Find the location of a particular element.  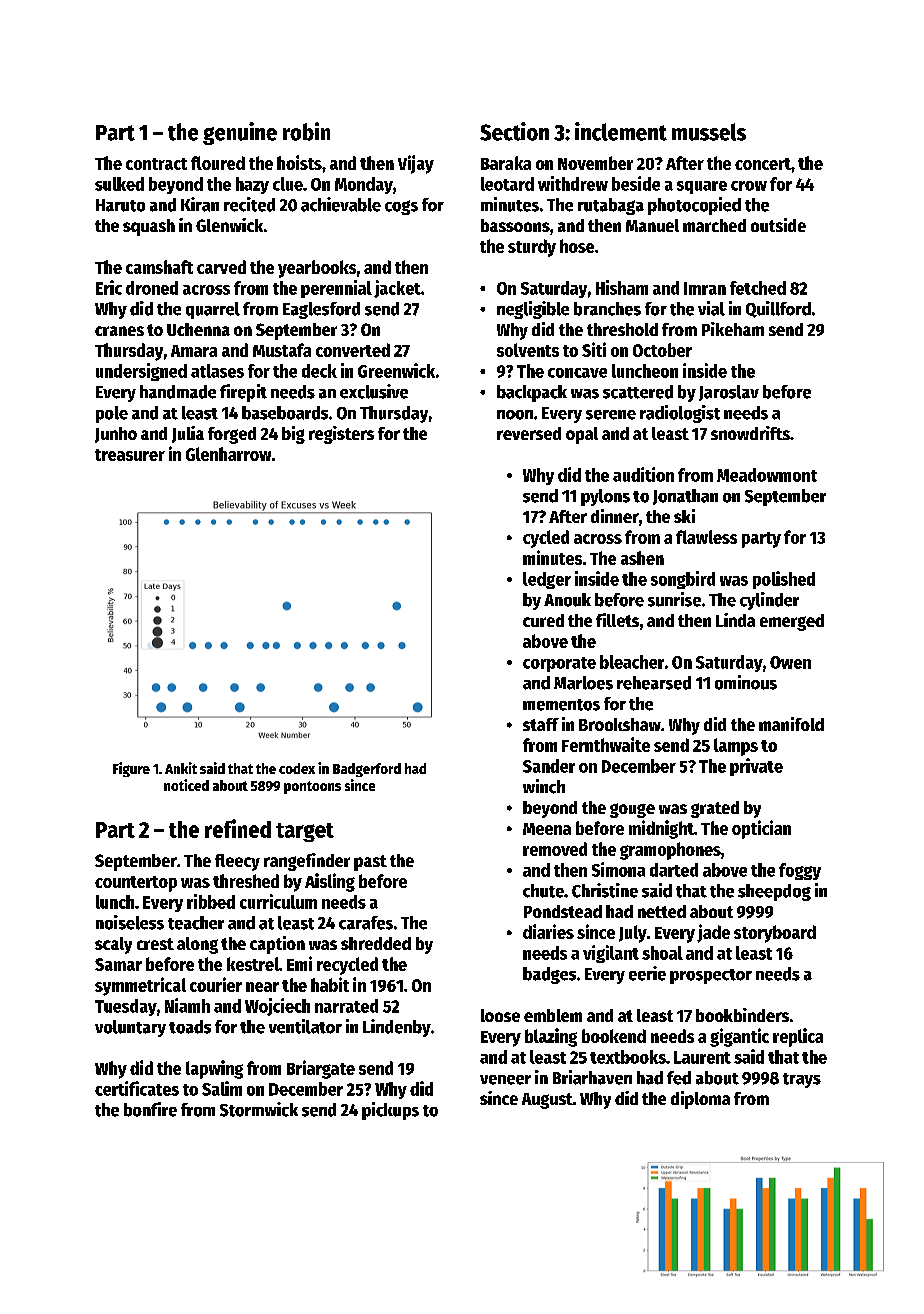

polished is located at coordinates (784, 580).
